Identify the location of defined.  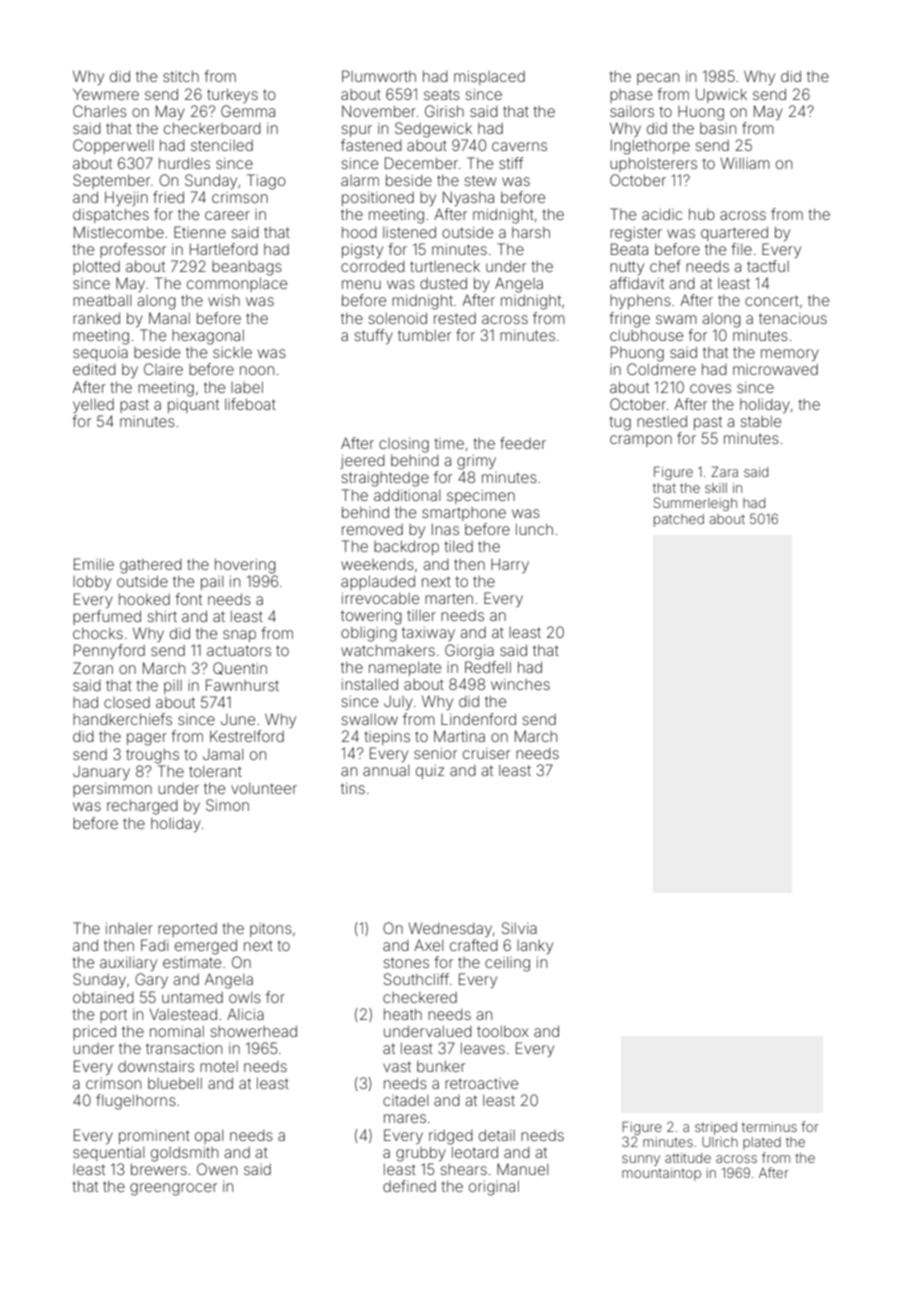
(409, 1186).
